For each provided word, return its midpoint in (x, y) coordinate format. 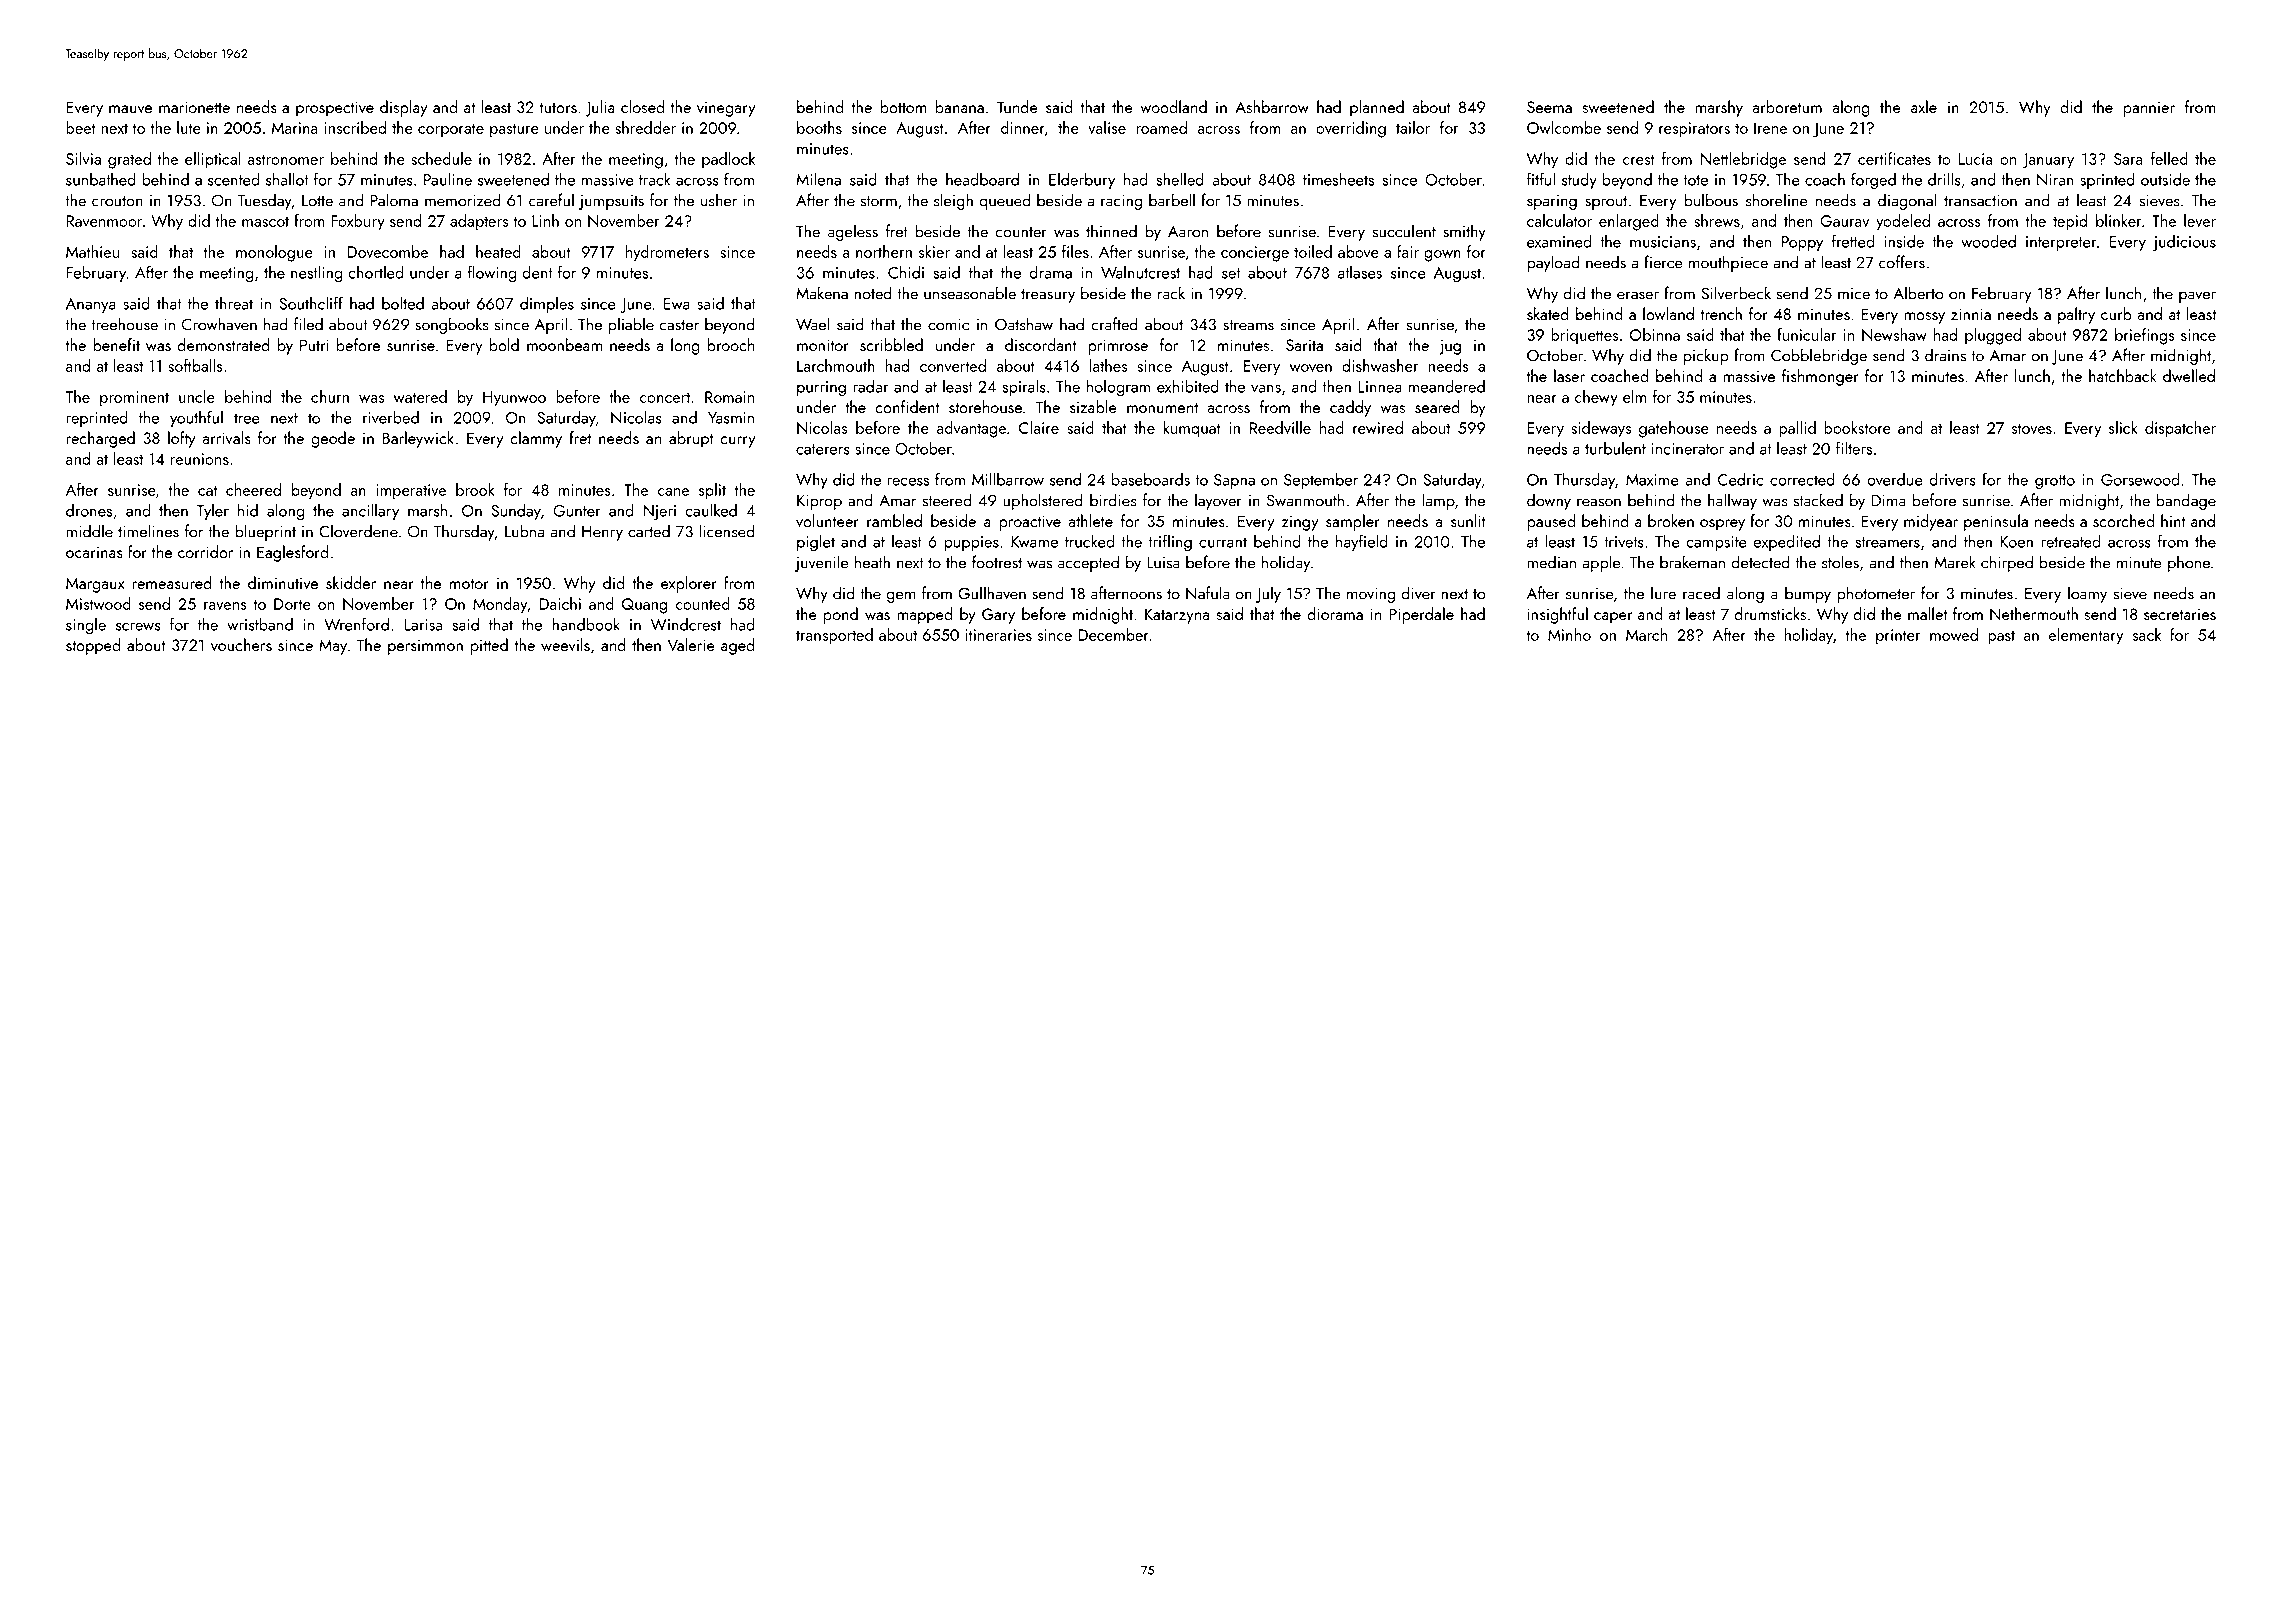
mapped (924, 615)
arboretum (1787, 106)
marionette (194, 107)
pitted (489, 646)
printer (1898, 637)
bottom (904, 106)
